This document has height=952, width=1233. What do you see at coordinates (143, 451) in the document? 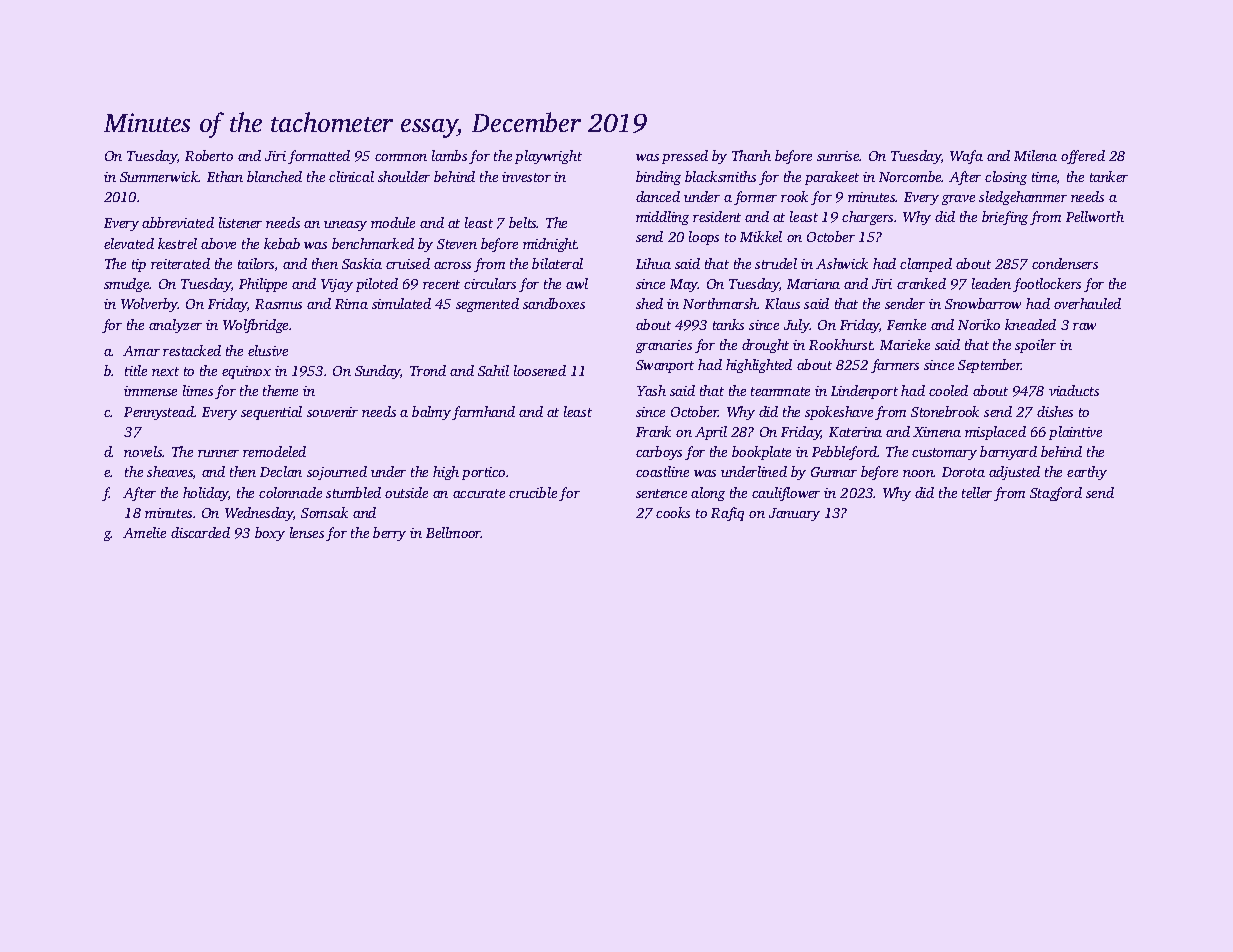
I see `novels` at bounding box center [143, 451].
